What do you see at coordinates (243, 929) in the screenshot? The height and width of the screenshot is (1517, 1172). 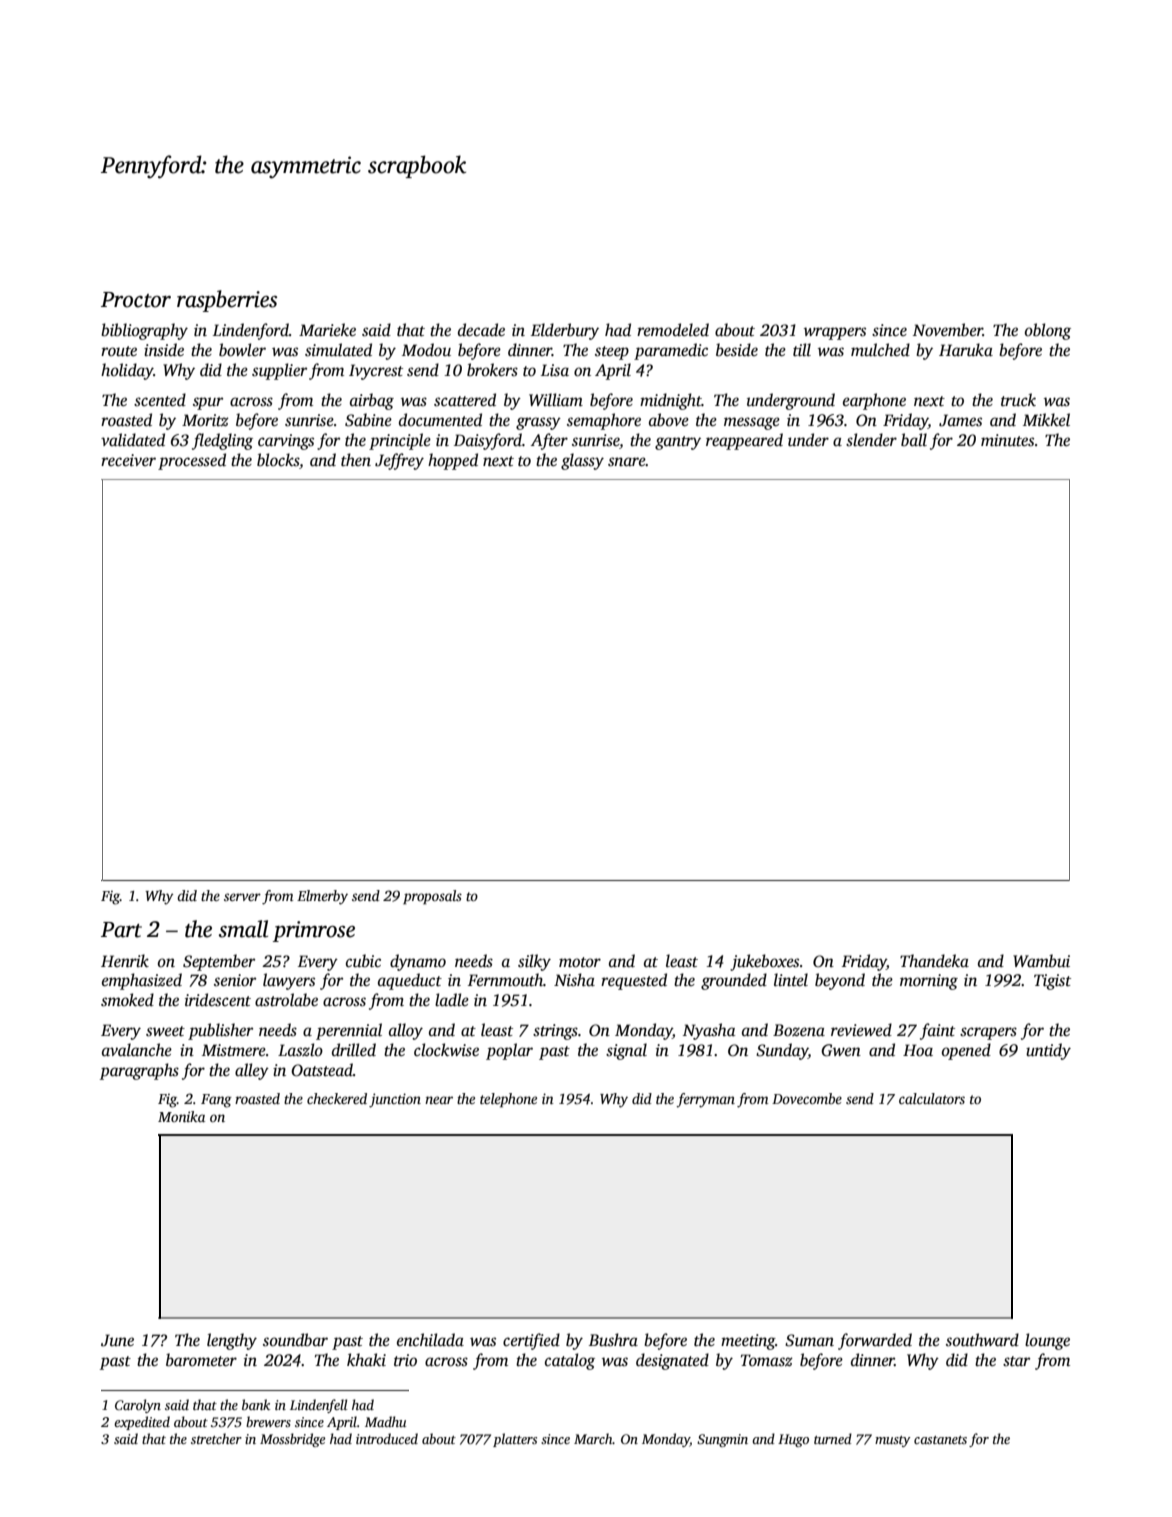 I see `small` at bounding box center [243, 929].
